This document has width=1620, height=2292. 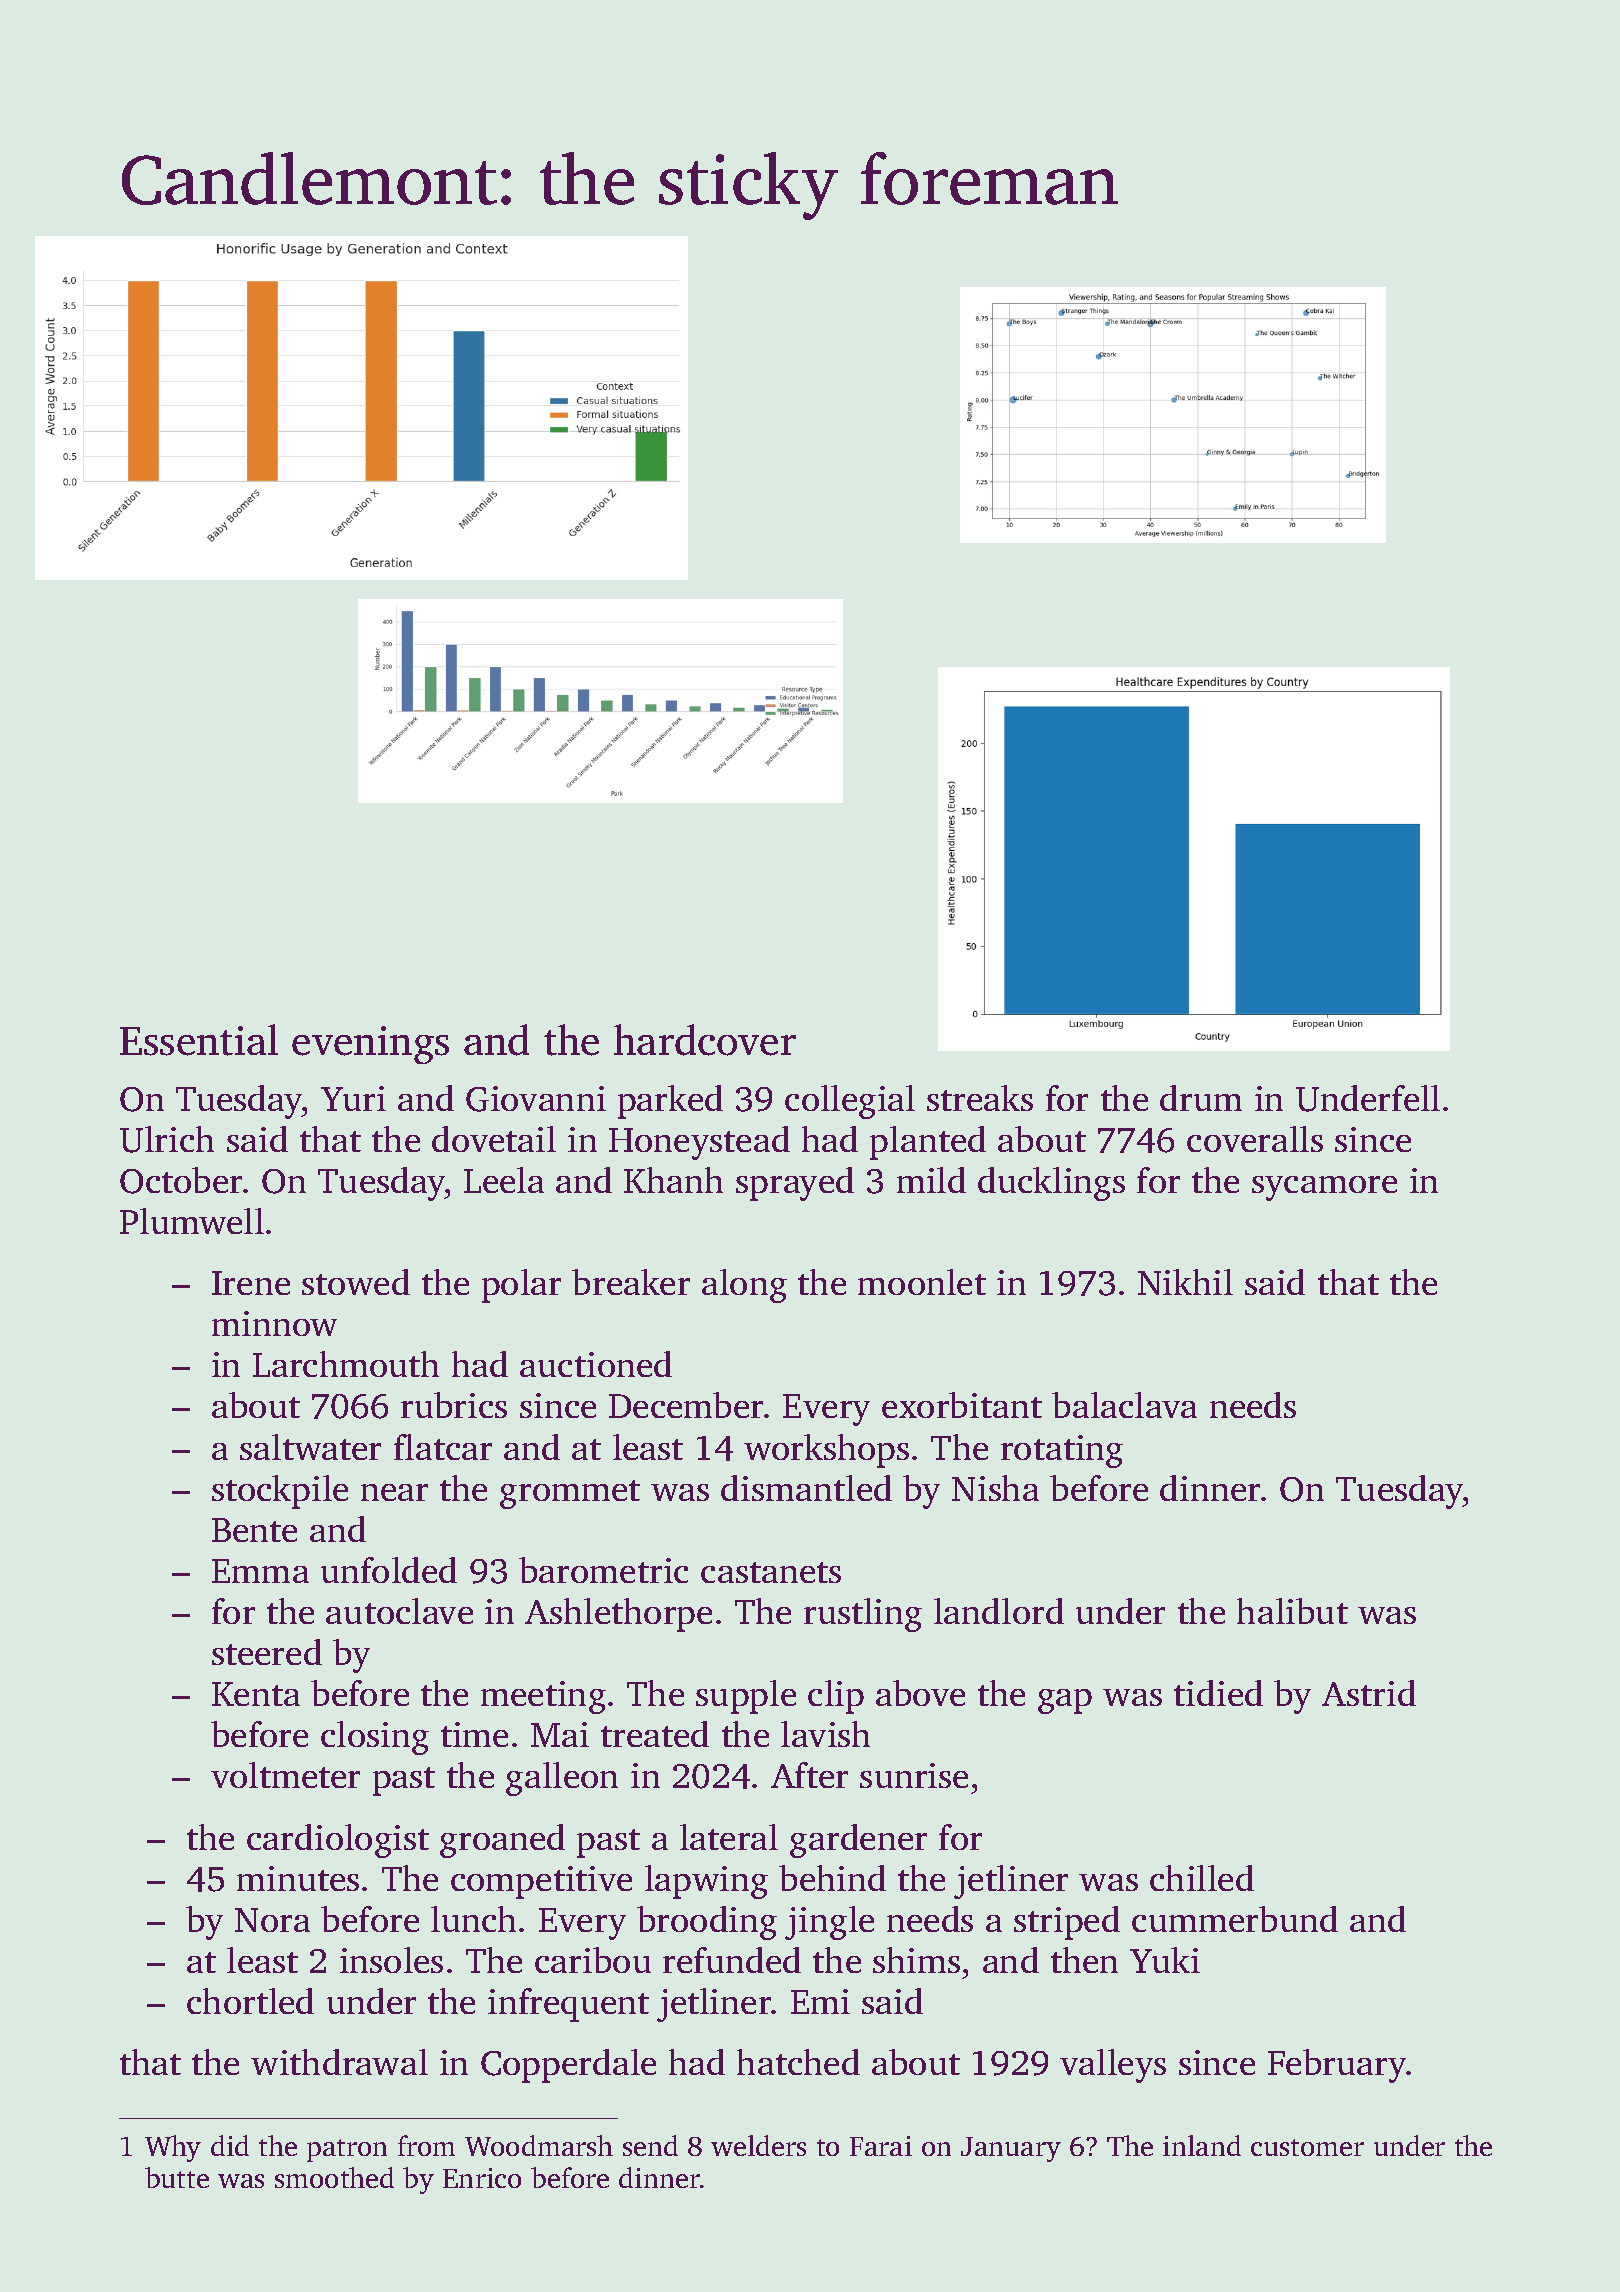 I want to click on Ashlethorpe, so click(x=618, y=1615).
